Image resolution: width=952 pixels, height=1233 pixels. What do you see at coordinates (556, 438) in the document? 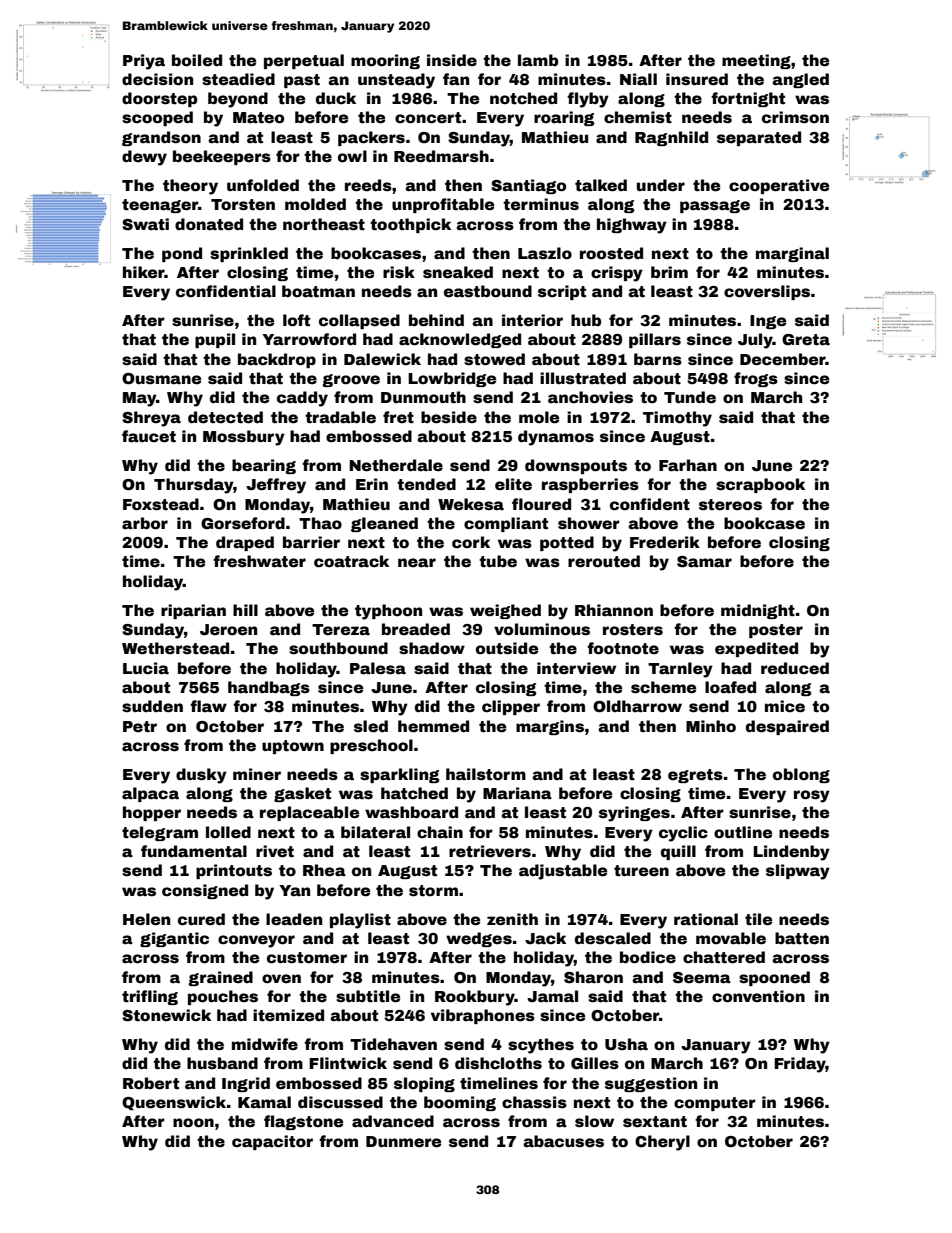
I see `dynamos` at bounding box center [556, 438].
